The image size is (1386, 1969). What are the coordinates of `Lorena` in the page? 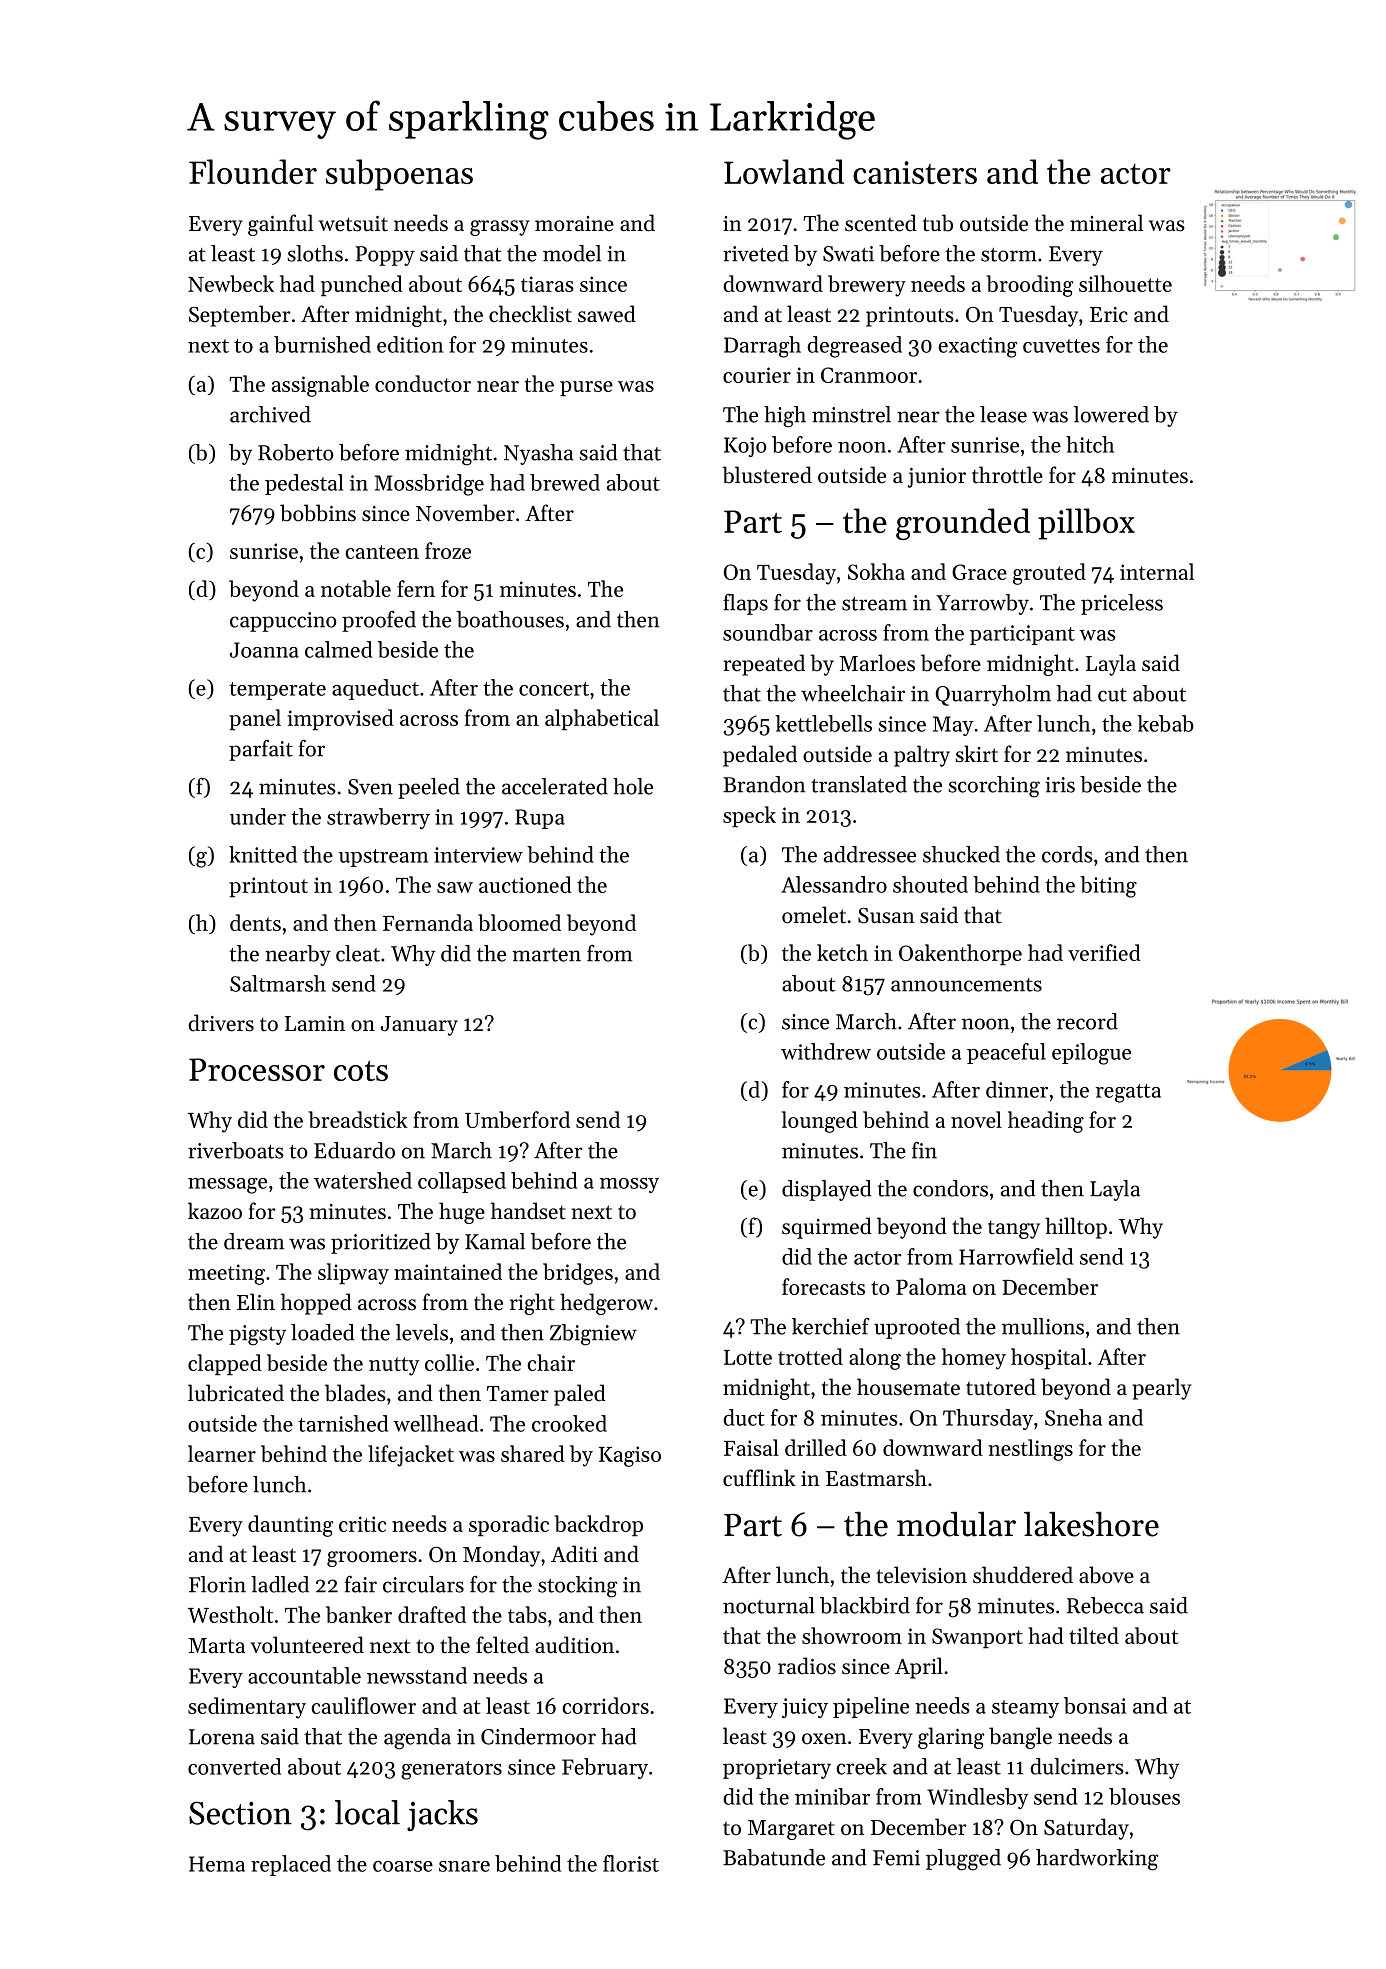 It's located at (222, 1737).
